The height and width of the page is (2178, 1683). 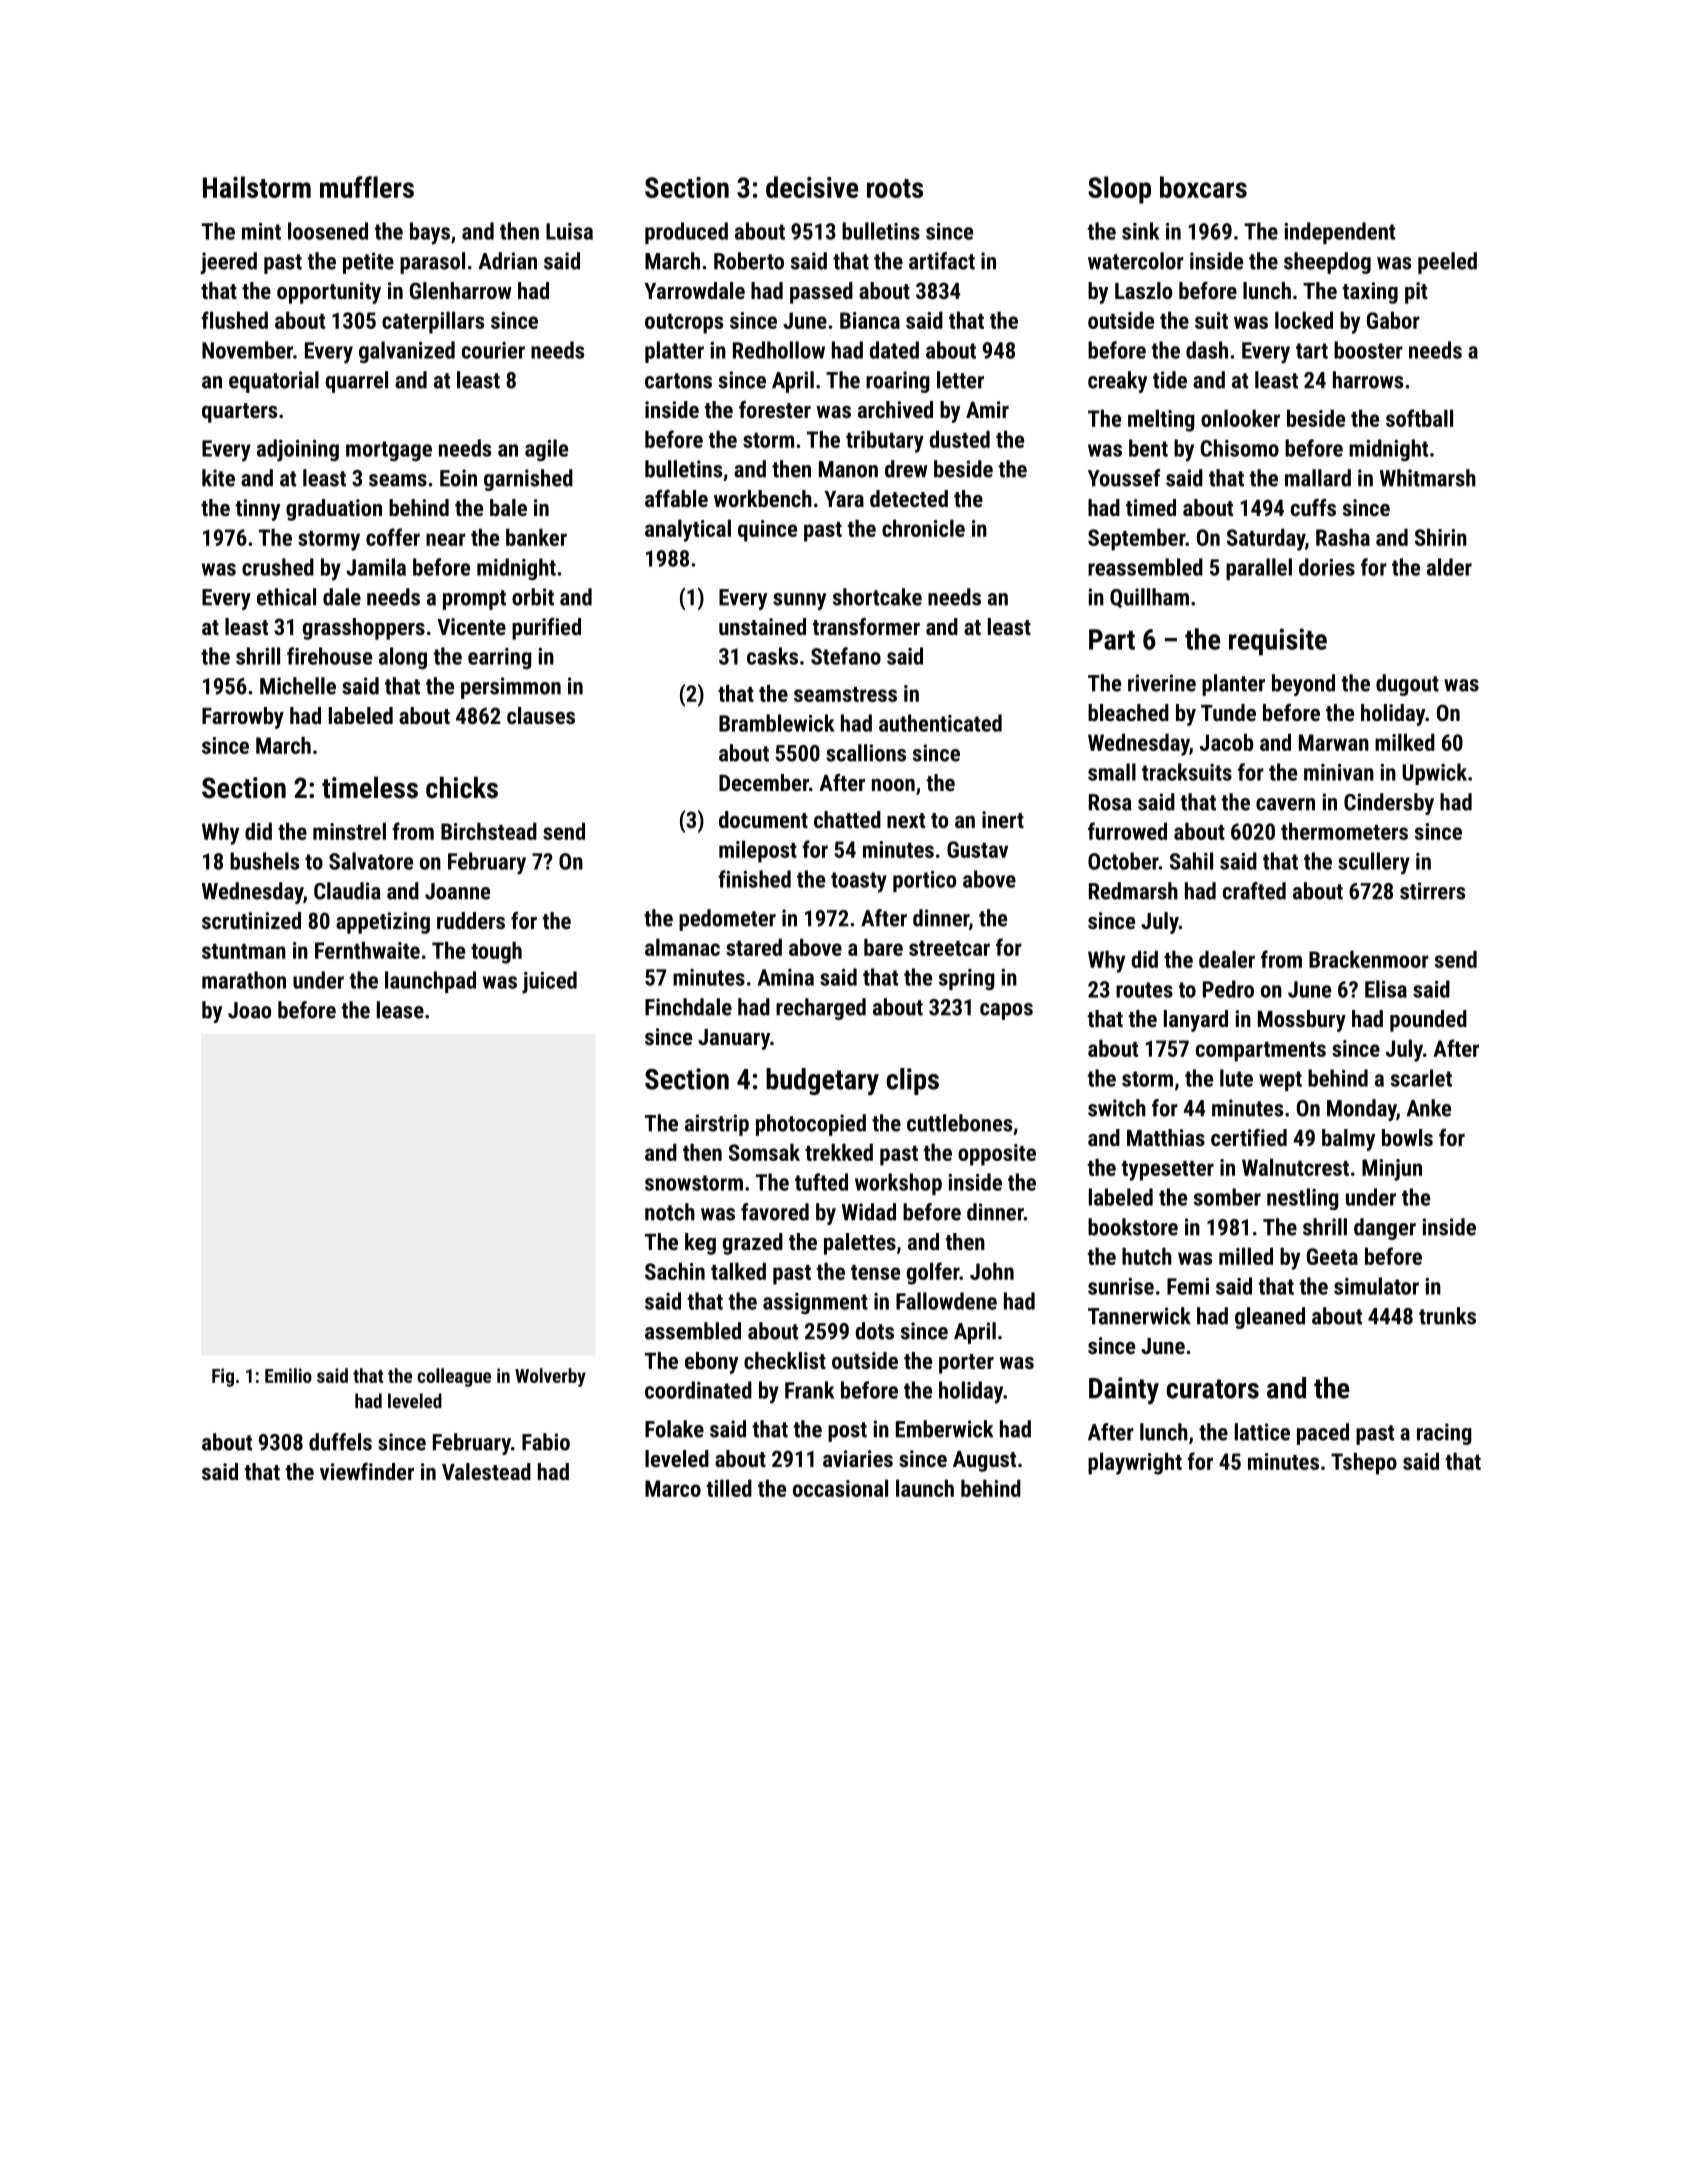 I want to click on independent, so click(x=1339, y=233).
